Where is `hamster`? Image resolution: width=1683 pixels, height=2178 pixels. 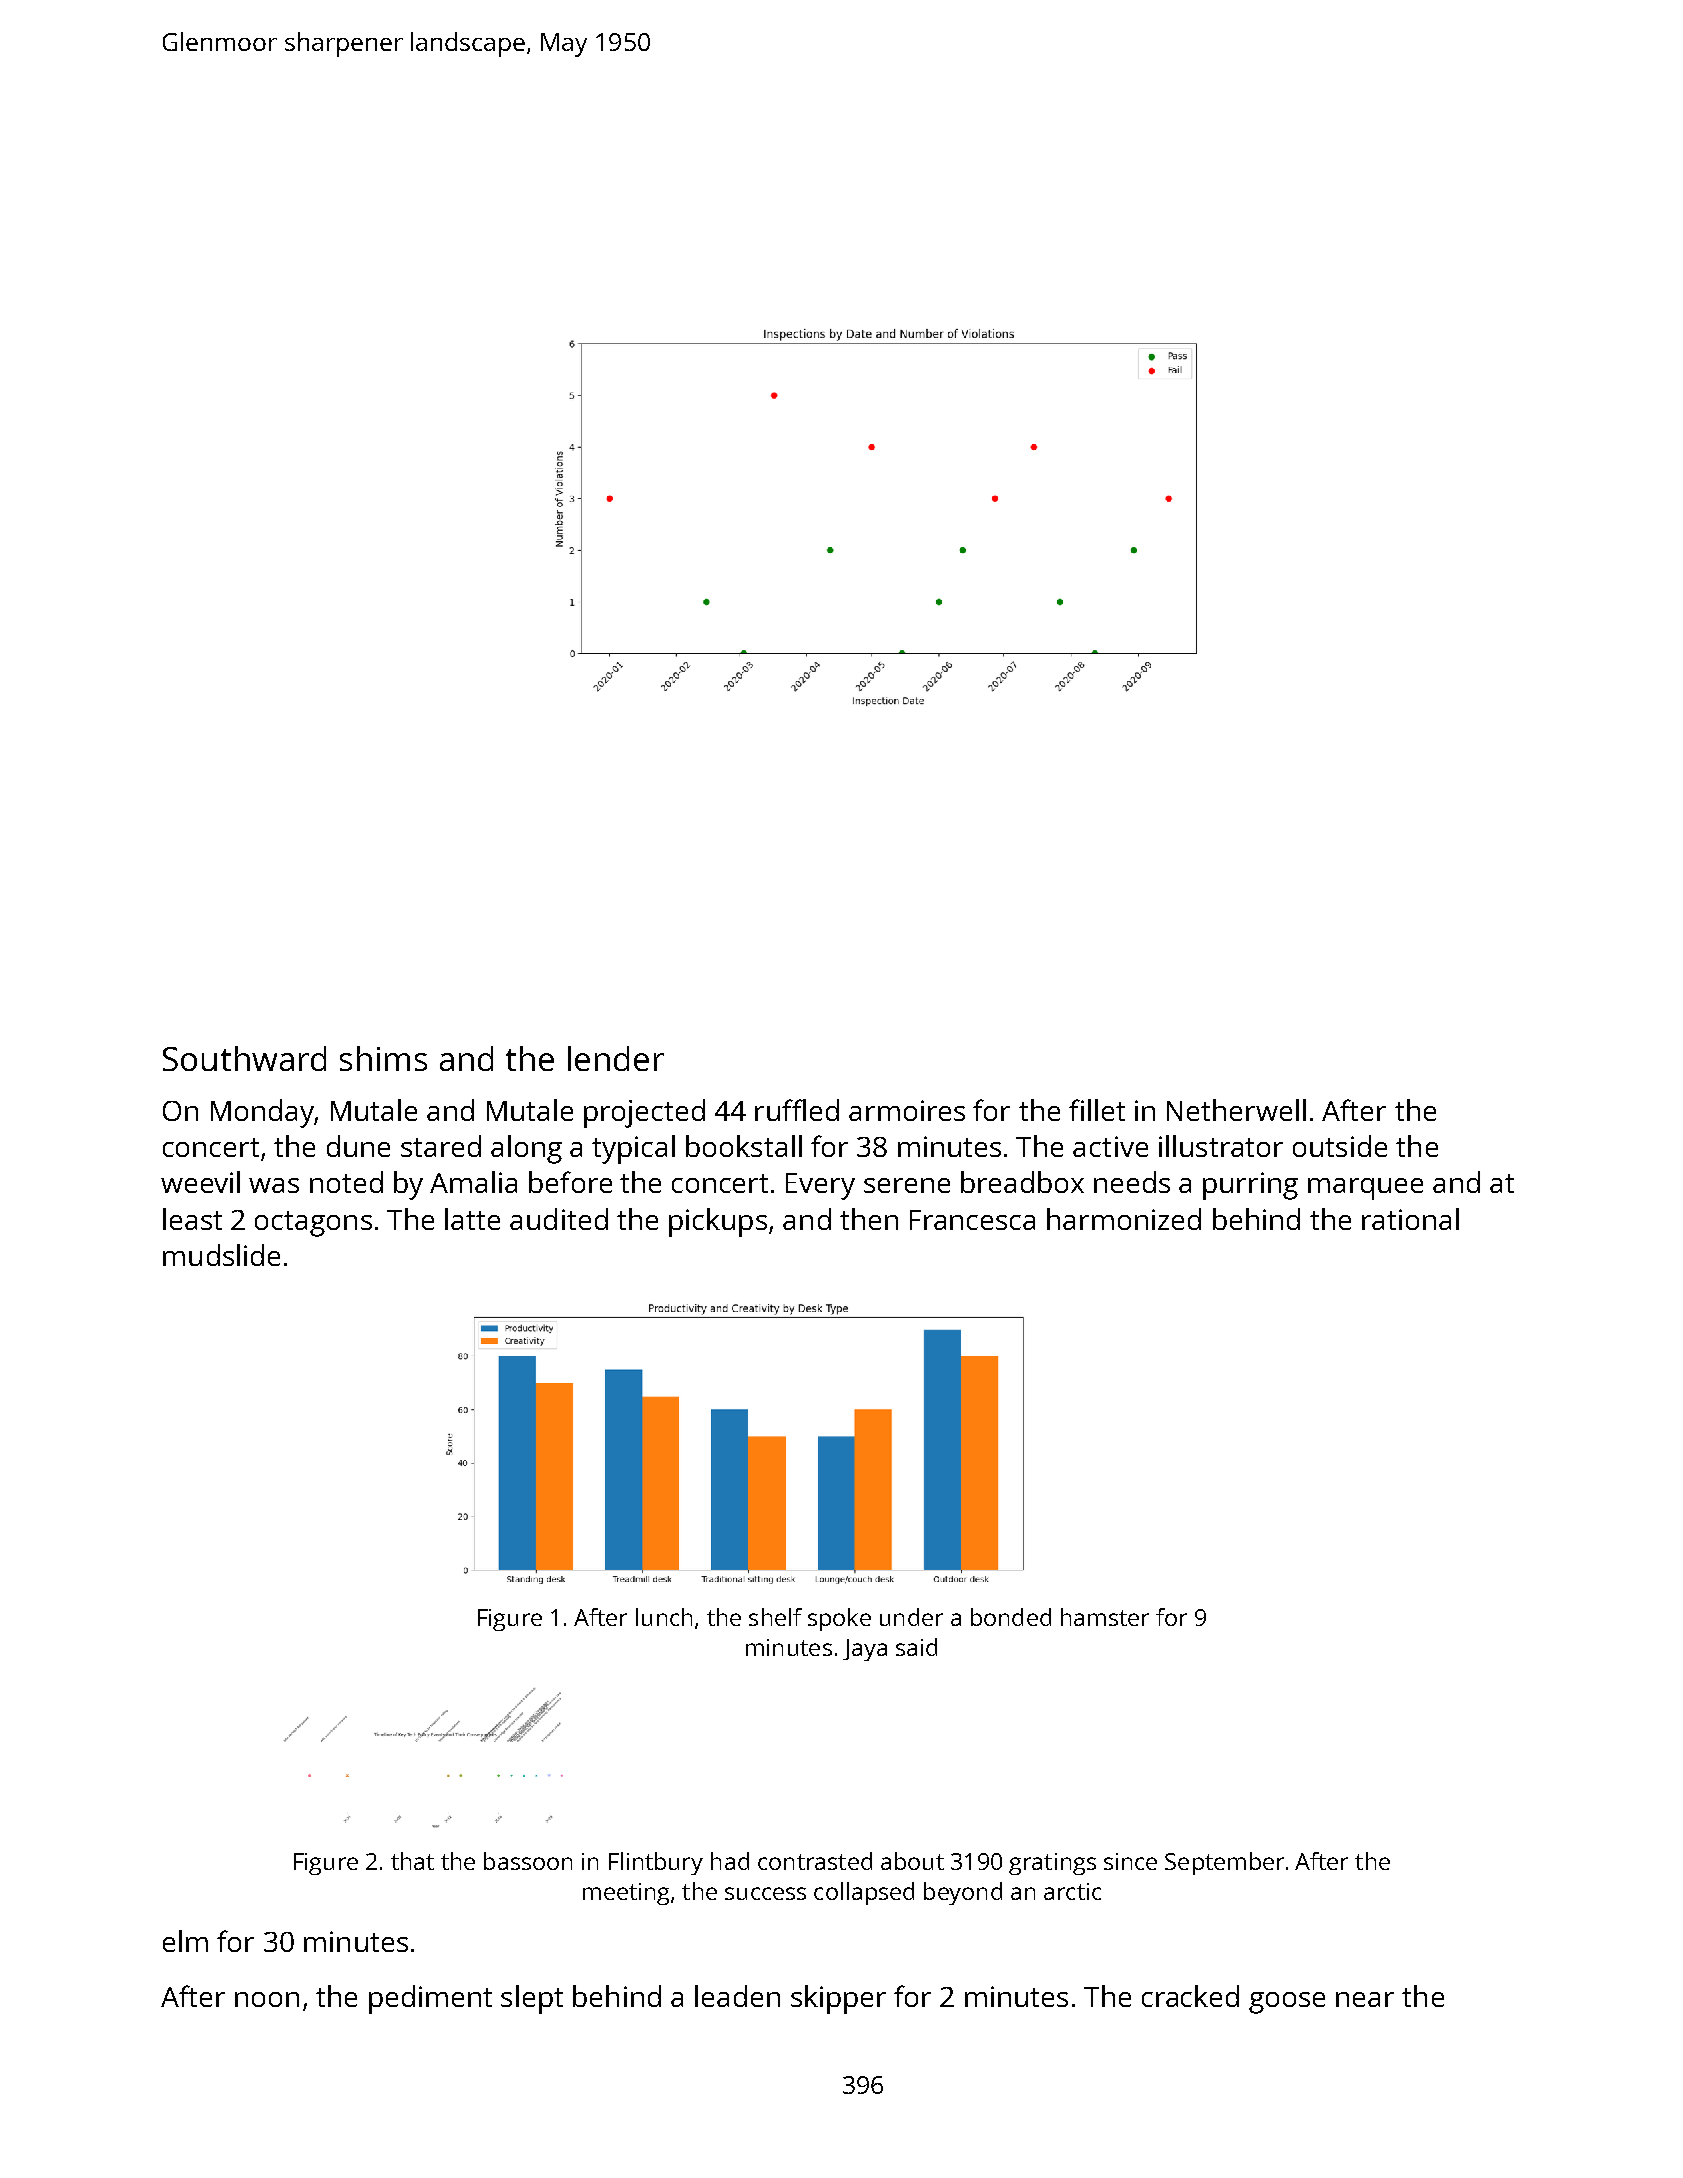
hamster is located at coordinates (1105, 1617).
